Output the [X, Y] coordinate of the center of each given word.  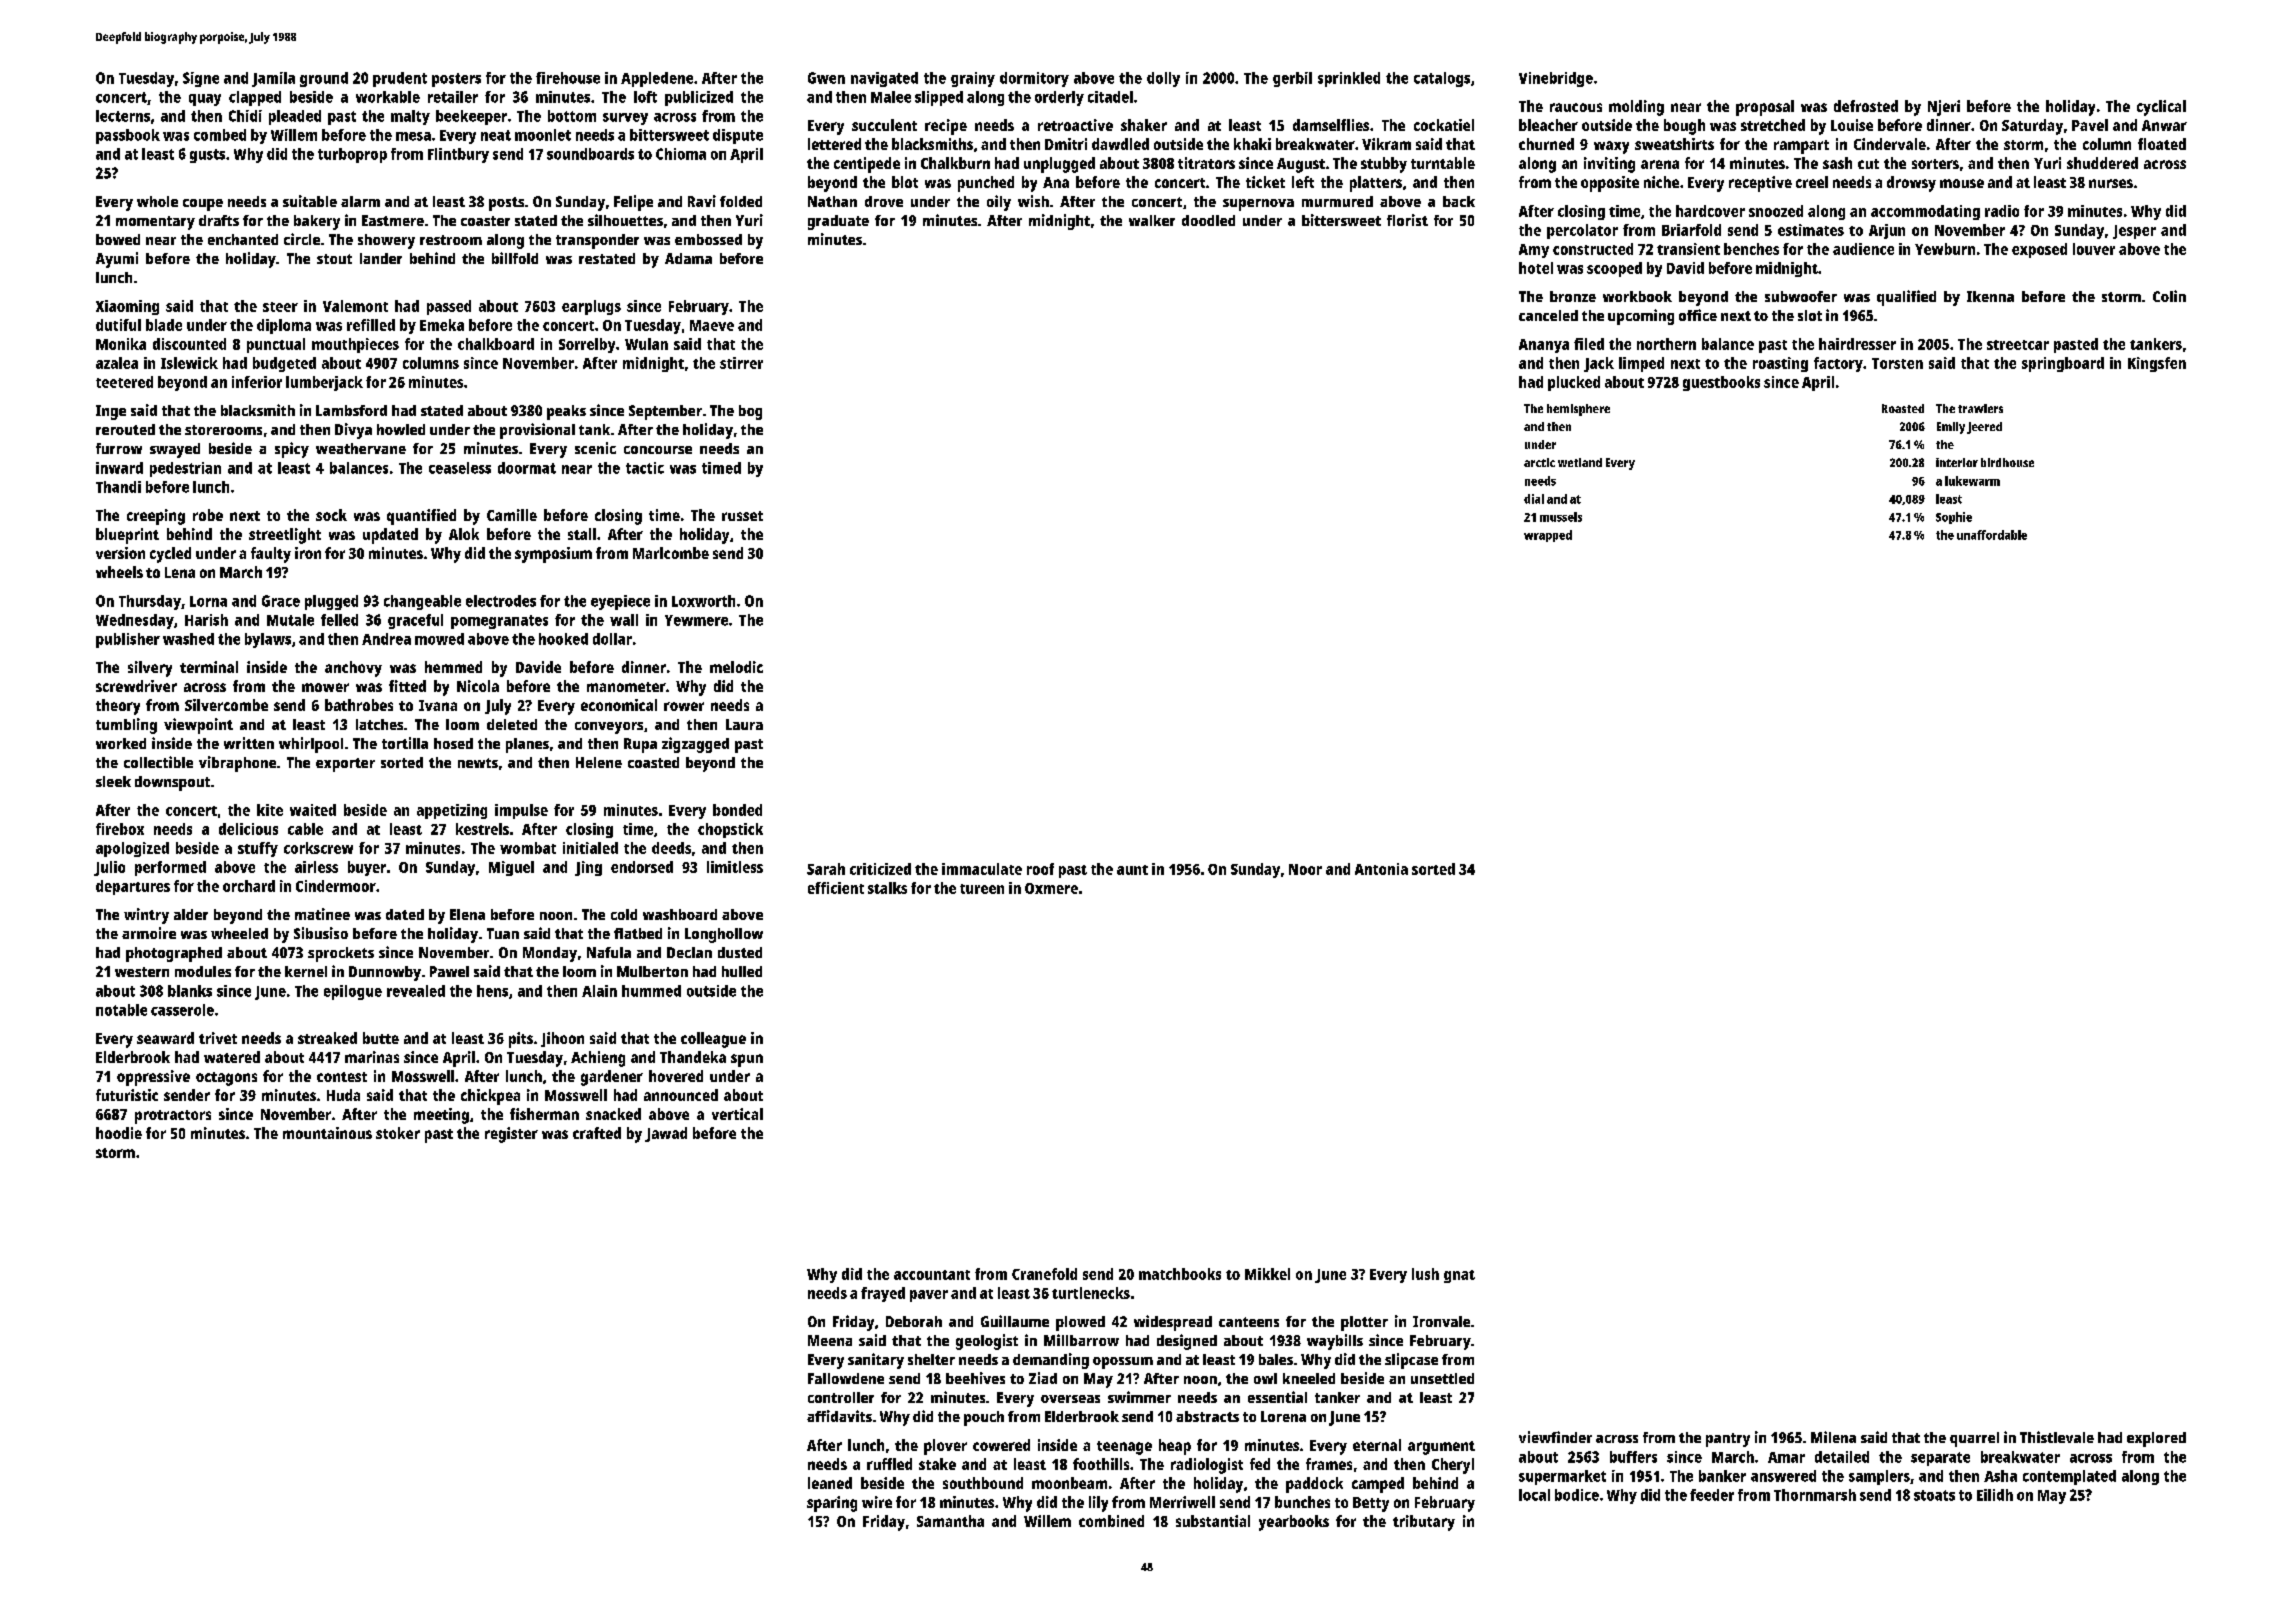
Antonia [1381, 869]
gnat [1459, 1276]
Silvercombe [226, 705]
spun [747, 1060]
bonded [737, 810]
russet [742, 516]
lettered [834, 144]
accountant [932, 1275]
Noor [1305, 869]
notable [121, 1010]
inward [119, 468]
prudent [400, 79]
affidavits [839, 1416]
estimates [1811, 230]
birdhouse [2007, 462]
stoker [398, 1133]
